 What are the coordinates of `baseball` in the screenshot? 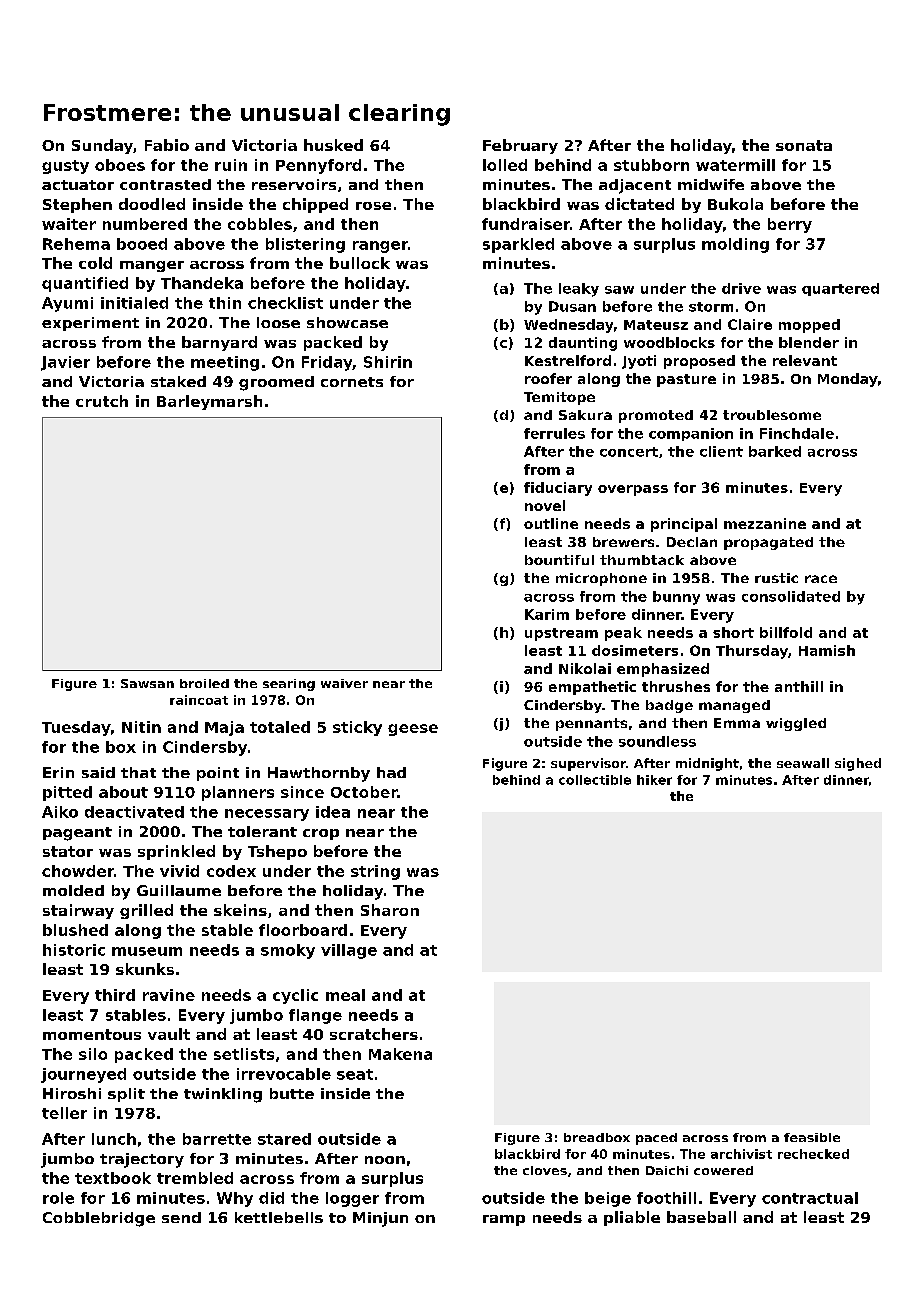 It's located at (701, 1217).
